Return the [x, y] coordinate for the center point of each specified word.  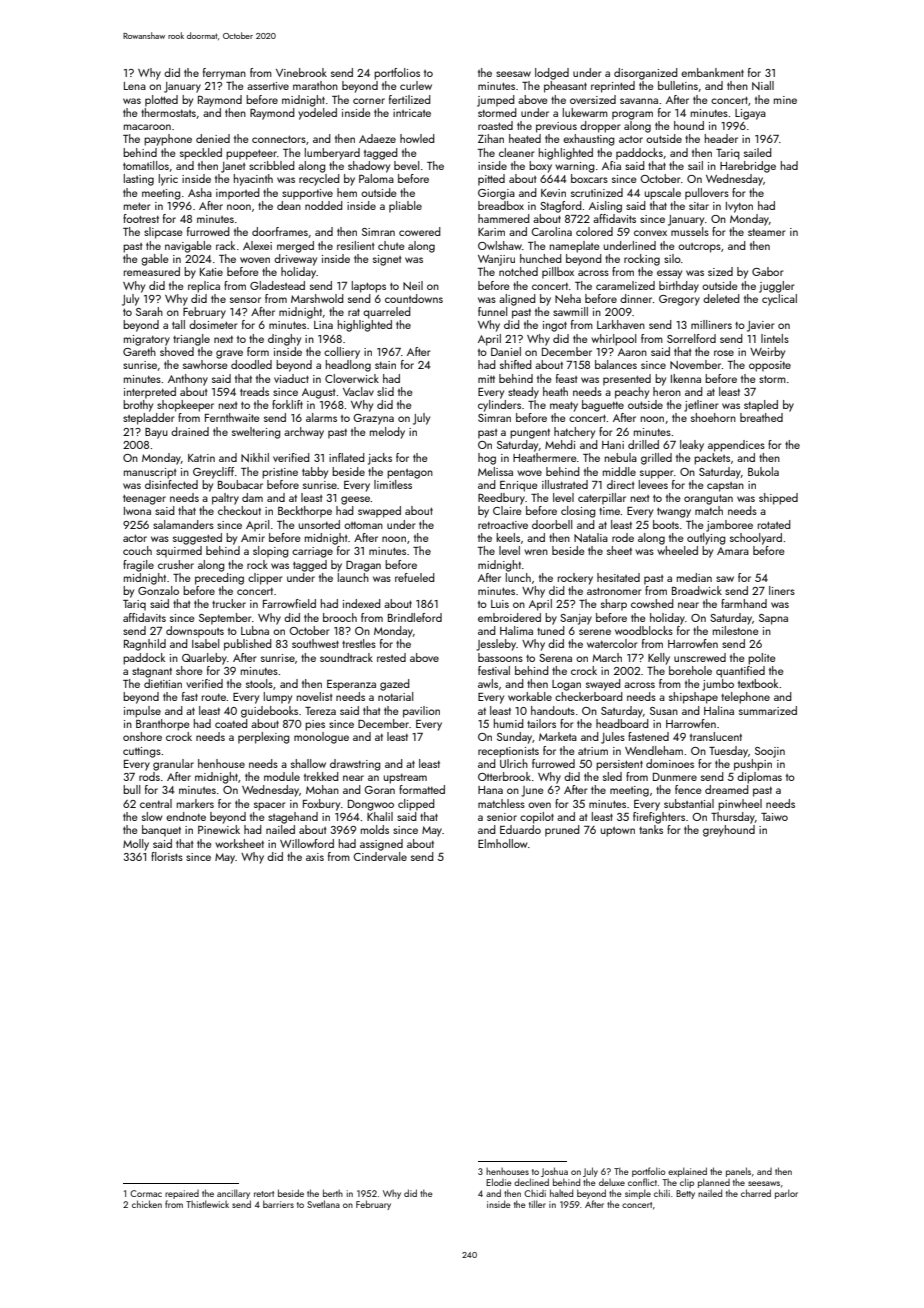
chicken [147, 1204]
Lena [135, 86]
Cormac [146, 1193]
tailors [541, 723]
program [632, 115]
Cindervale [380, 856]
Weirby [767, 353]
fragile [138, 566]
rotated [774, 524]
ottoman [363, 525]
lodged [552, 74]
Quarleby [204, 659]
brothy [138, 406]
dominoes [670, 763]
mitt [486, 379]
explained [687, 1172]
